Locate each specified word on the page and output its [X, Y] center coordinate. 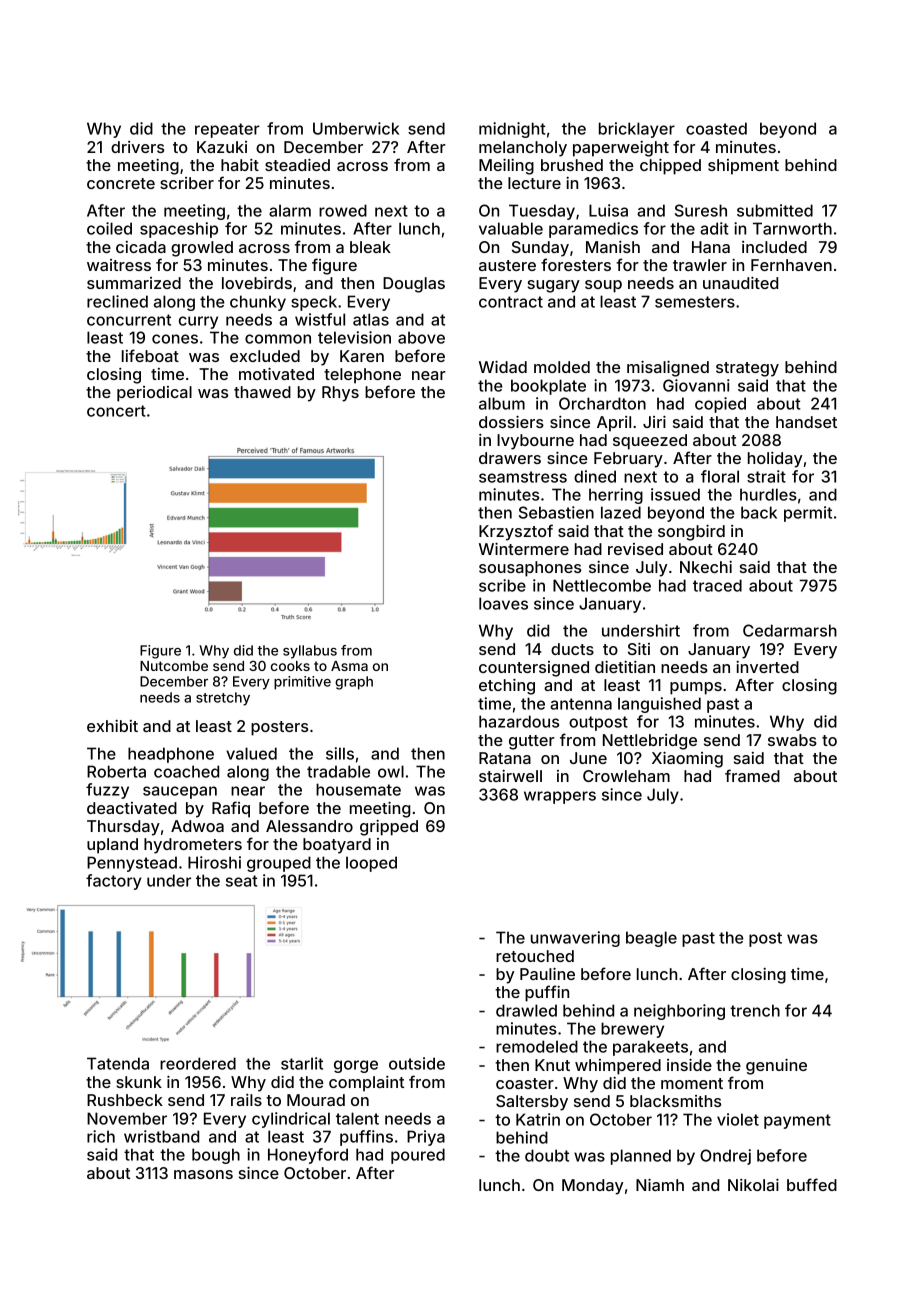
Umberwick [356, 128]
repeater [227, 130]
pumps [696, 688]
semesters [695, 302]
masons [203, 1174]
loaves [503, 603]
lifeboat [150, 355]
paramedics [593, 230]
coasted [716, 128]
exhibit [112, 726]
